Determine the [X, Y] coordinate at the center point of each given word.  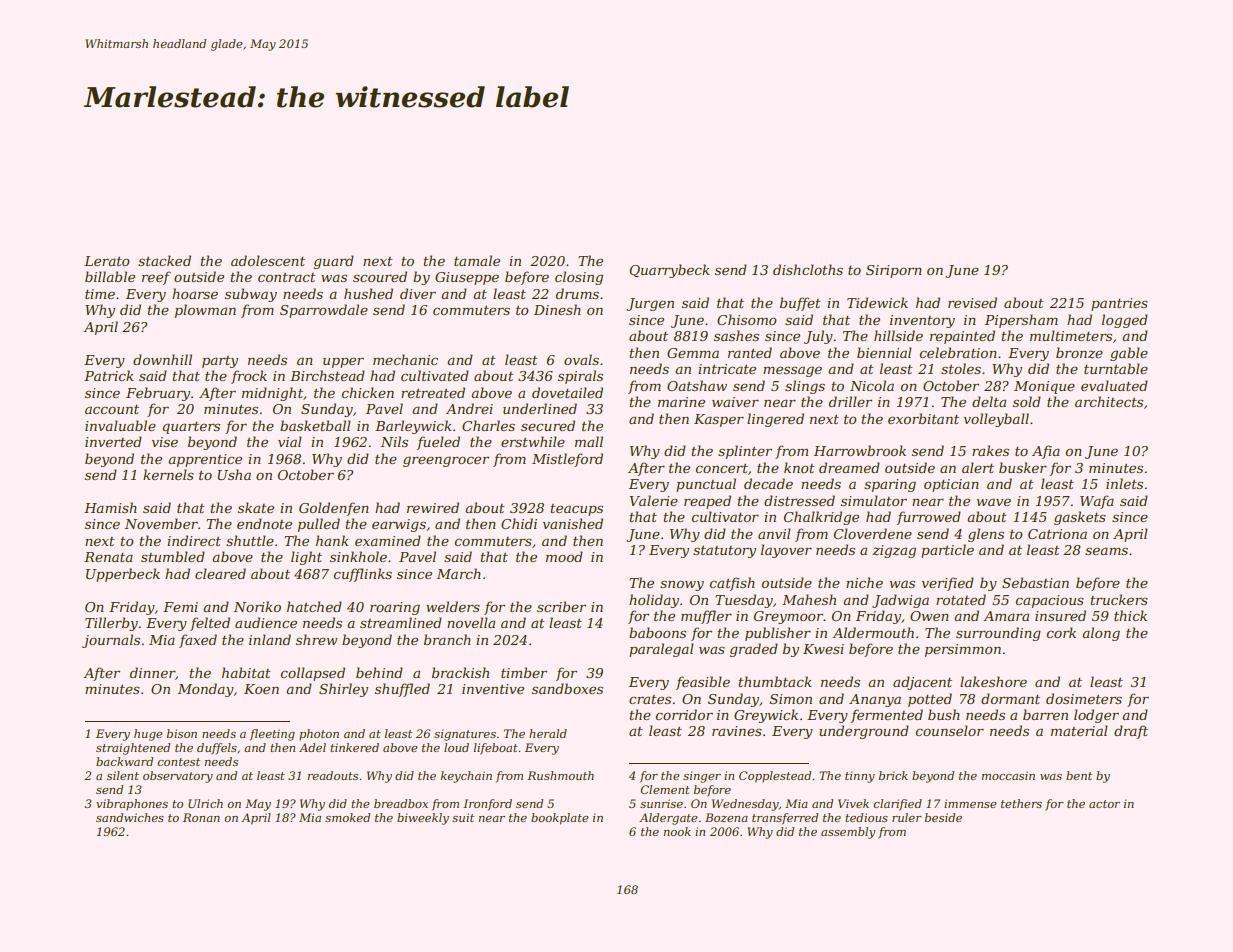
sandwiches [130, 817]
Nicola [872, 385]
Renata [108, 557]
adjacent [922, 683]
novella [471, 622]
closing [579, 278]
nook [677, 831]
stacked [164, 260]
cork [1061, 632]
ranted [750, 352]
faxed [198, 641]
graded [754, 650]
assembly [848, 833]
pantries [1119, 304]
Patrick [109, 375]
